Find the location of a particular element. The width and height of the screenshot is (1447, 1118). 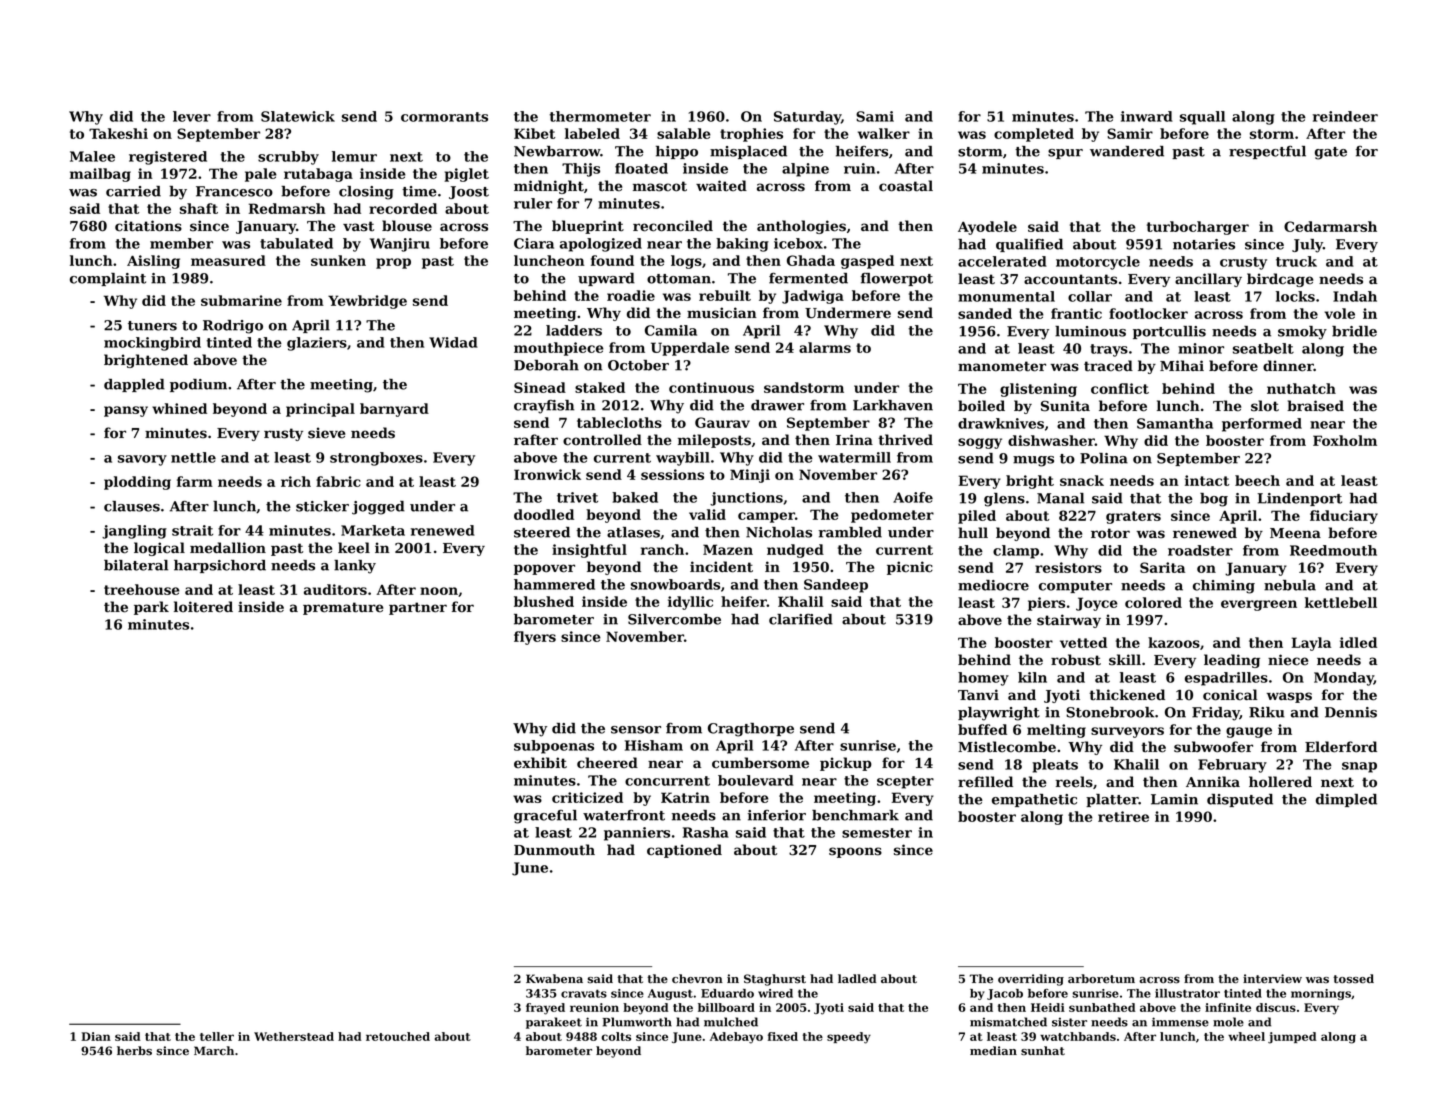

bog is located at coordinates (1214, 500).
